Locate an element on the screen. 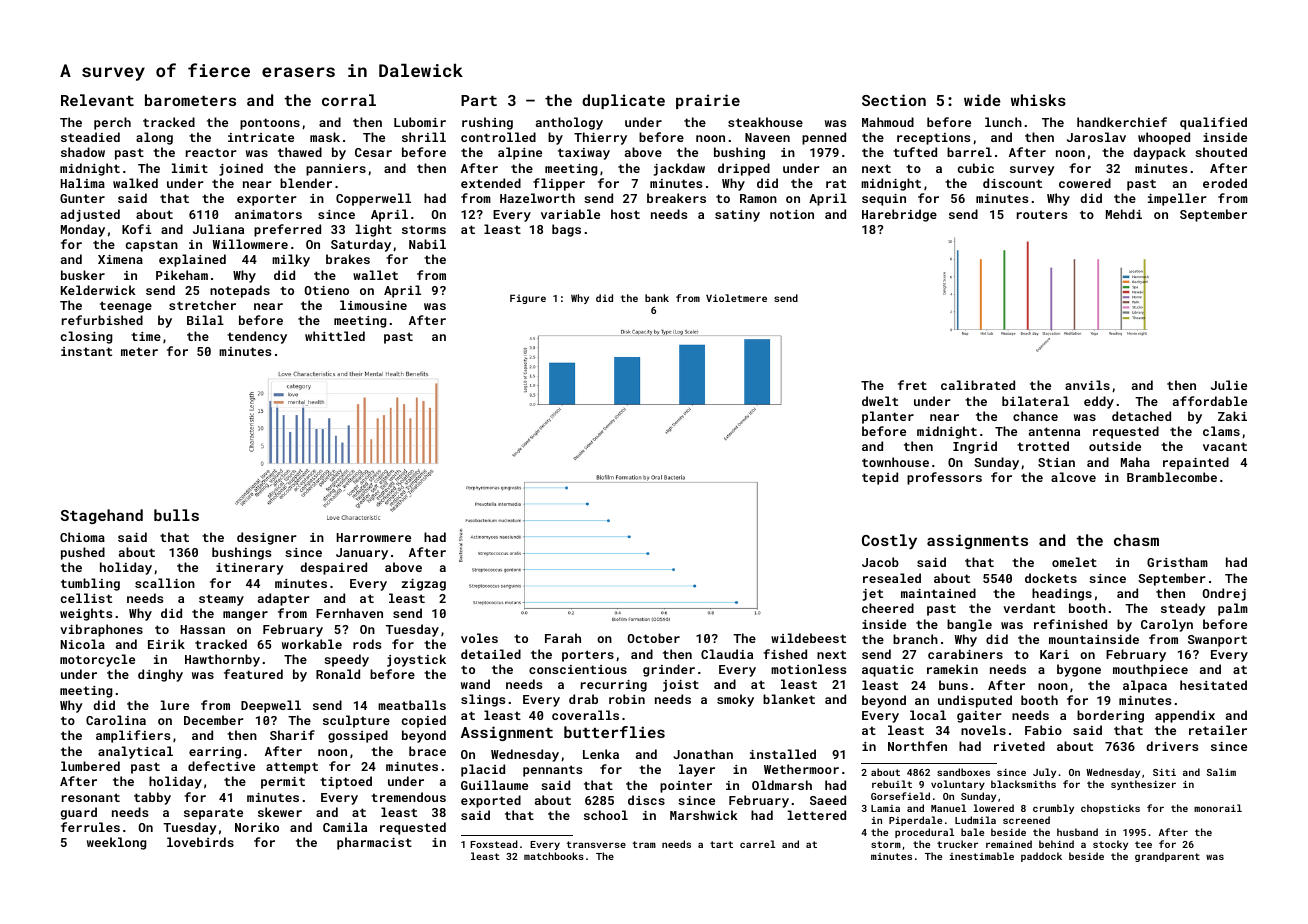  Relevant is located at coordinates (97, 100).
